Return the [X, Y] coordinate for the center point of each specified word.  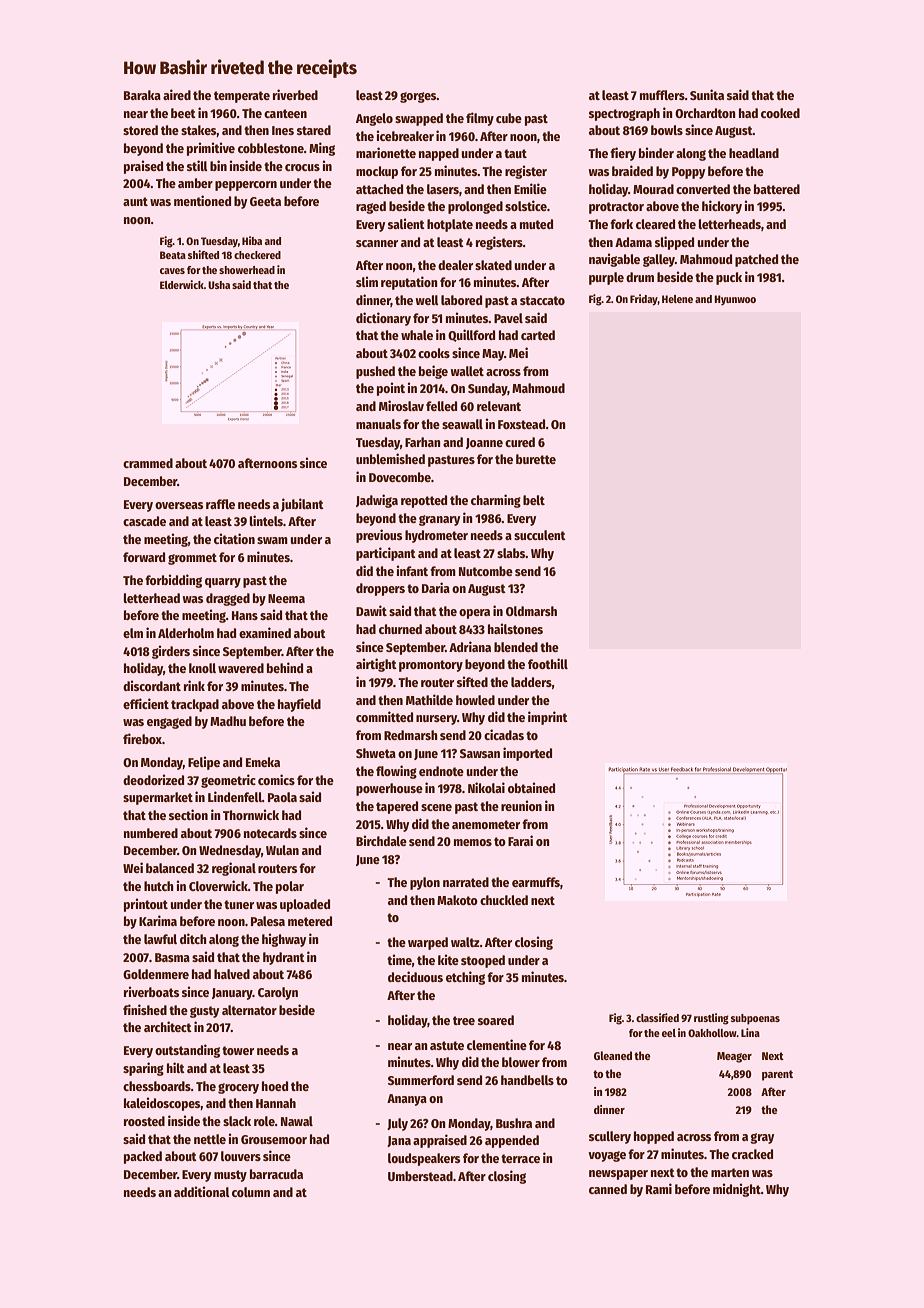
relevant [499, 406]
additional [202, 1191]
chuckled [504, 900]
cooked [780, 113]
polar [290, 887]
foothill [548, 663]
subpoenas [755, 1019]
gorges [418, 97]
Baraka [142, 95]
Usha [219, 285]
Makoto [457, 900]
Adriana [470, 646]
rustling [711, 1019]
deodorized [153, 779]
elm [133, 633]
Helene [677, 299]
